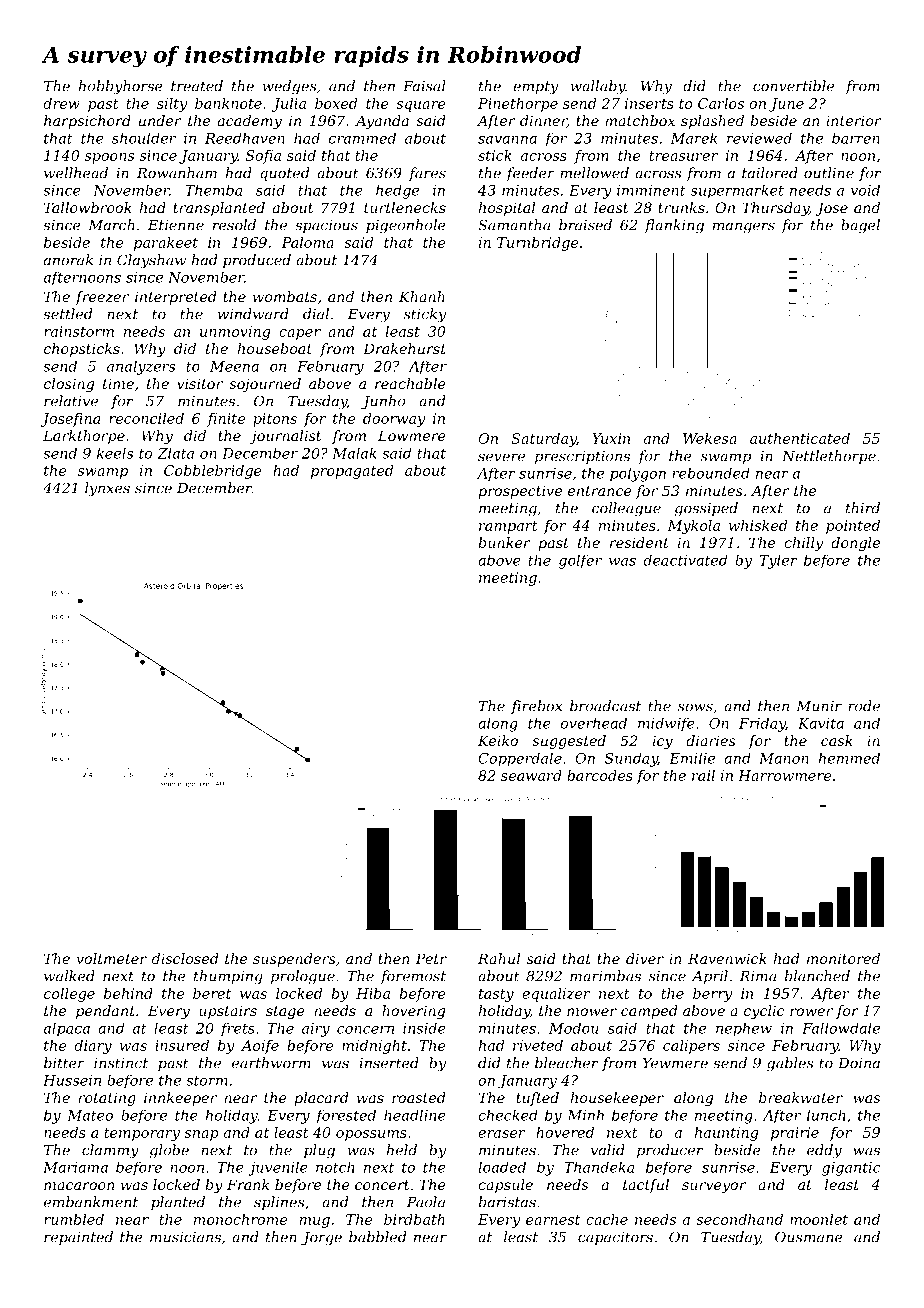 Image resolution: width=924 pixels, height=1308 pixels. What do you see at coordinates (553, 1220) in the screenshot?
I see `earnest` at bounding box center [553, 1220].
